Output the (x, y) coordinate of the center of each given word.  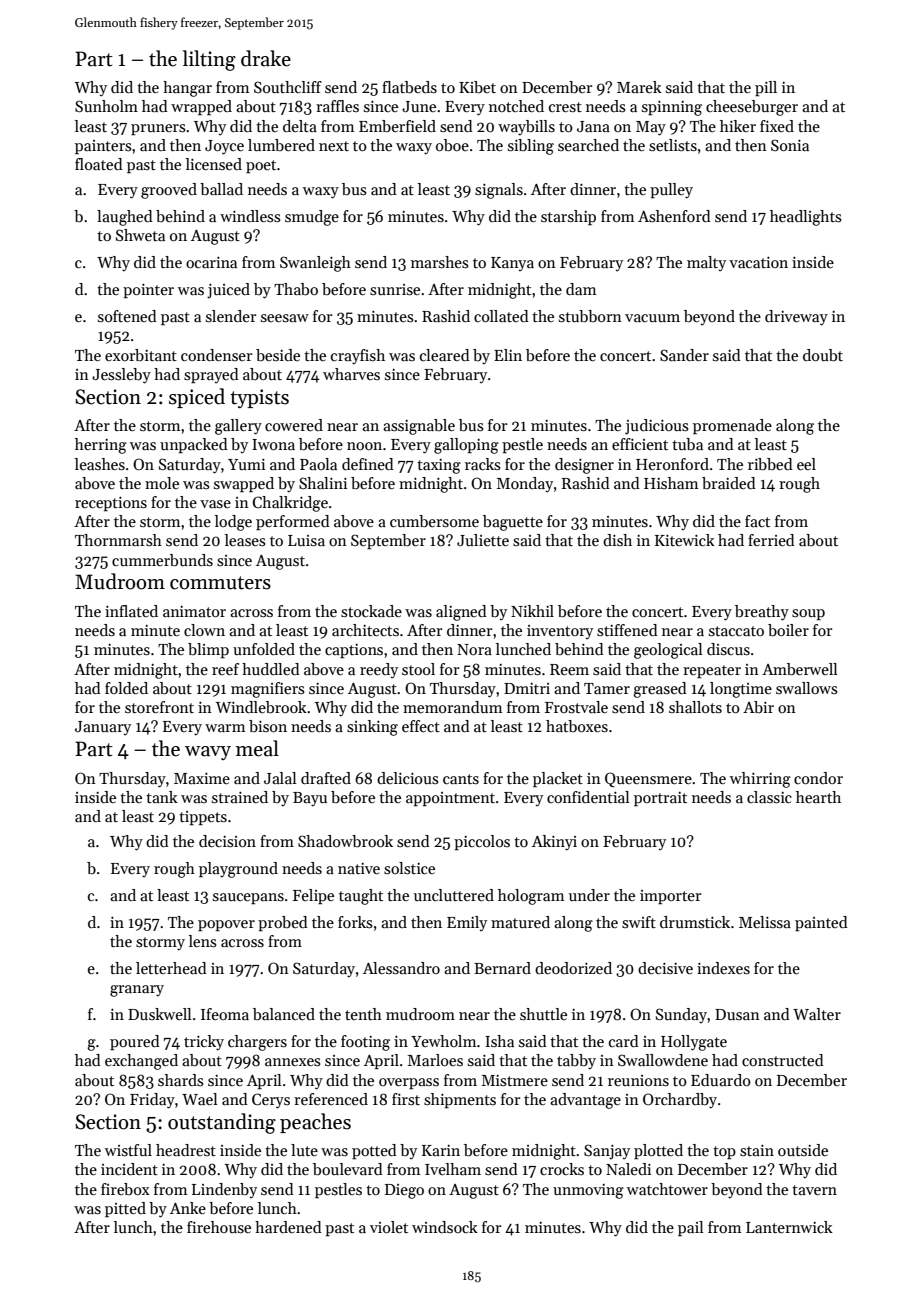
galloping (466, 446)
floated (99, 164)
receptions (111, 504)
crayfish (358, 357)
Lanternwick (789, 1227)
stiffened (627, 630)
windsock (445, 1227)
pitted (125, 1209)
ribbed (770, 464)
